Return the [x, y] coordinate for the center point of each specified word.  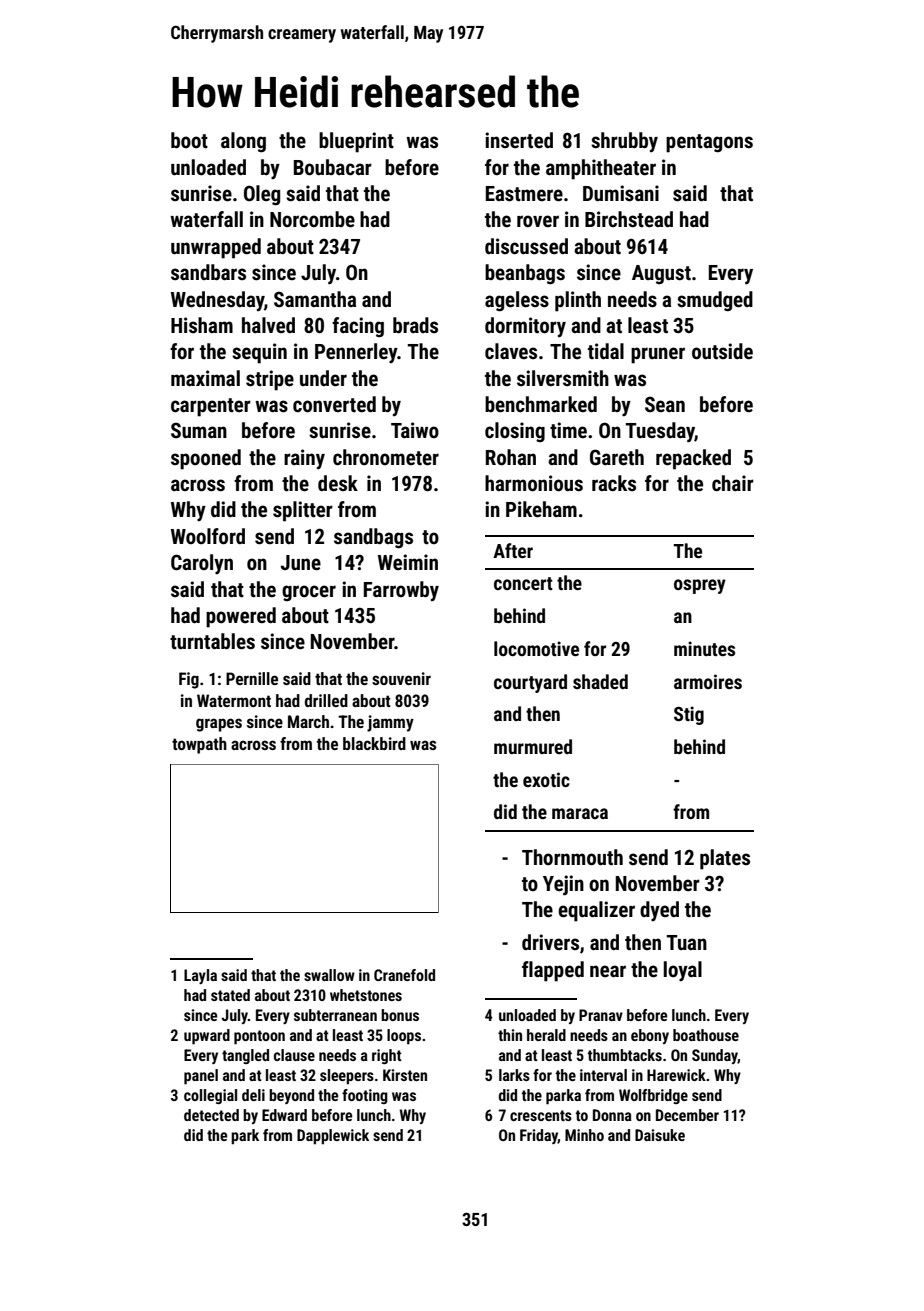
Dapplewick [333, 1137]
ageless [517, 301]
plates [725, 859]
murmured [533, 746]
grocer [309, 593]
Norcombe [312, 219]
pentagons [709, 143]
